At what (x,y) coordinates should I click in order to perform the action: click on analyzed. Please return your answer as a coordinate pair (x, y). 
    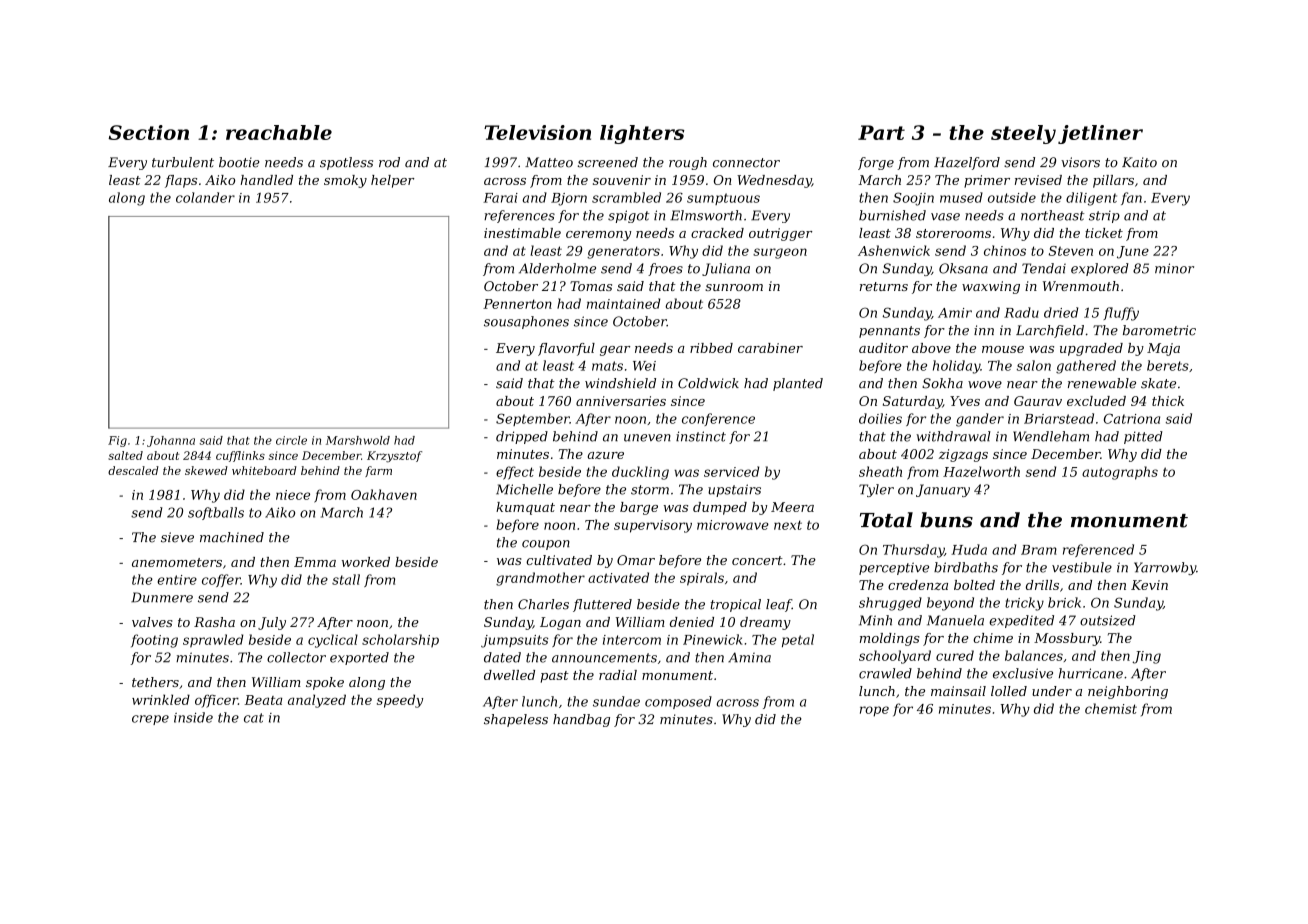
    Looking at the image, I should click on (317, 701).
